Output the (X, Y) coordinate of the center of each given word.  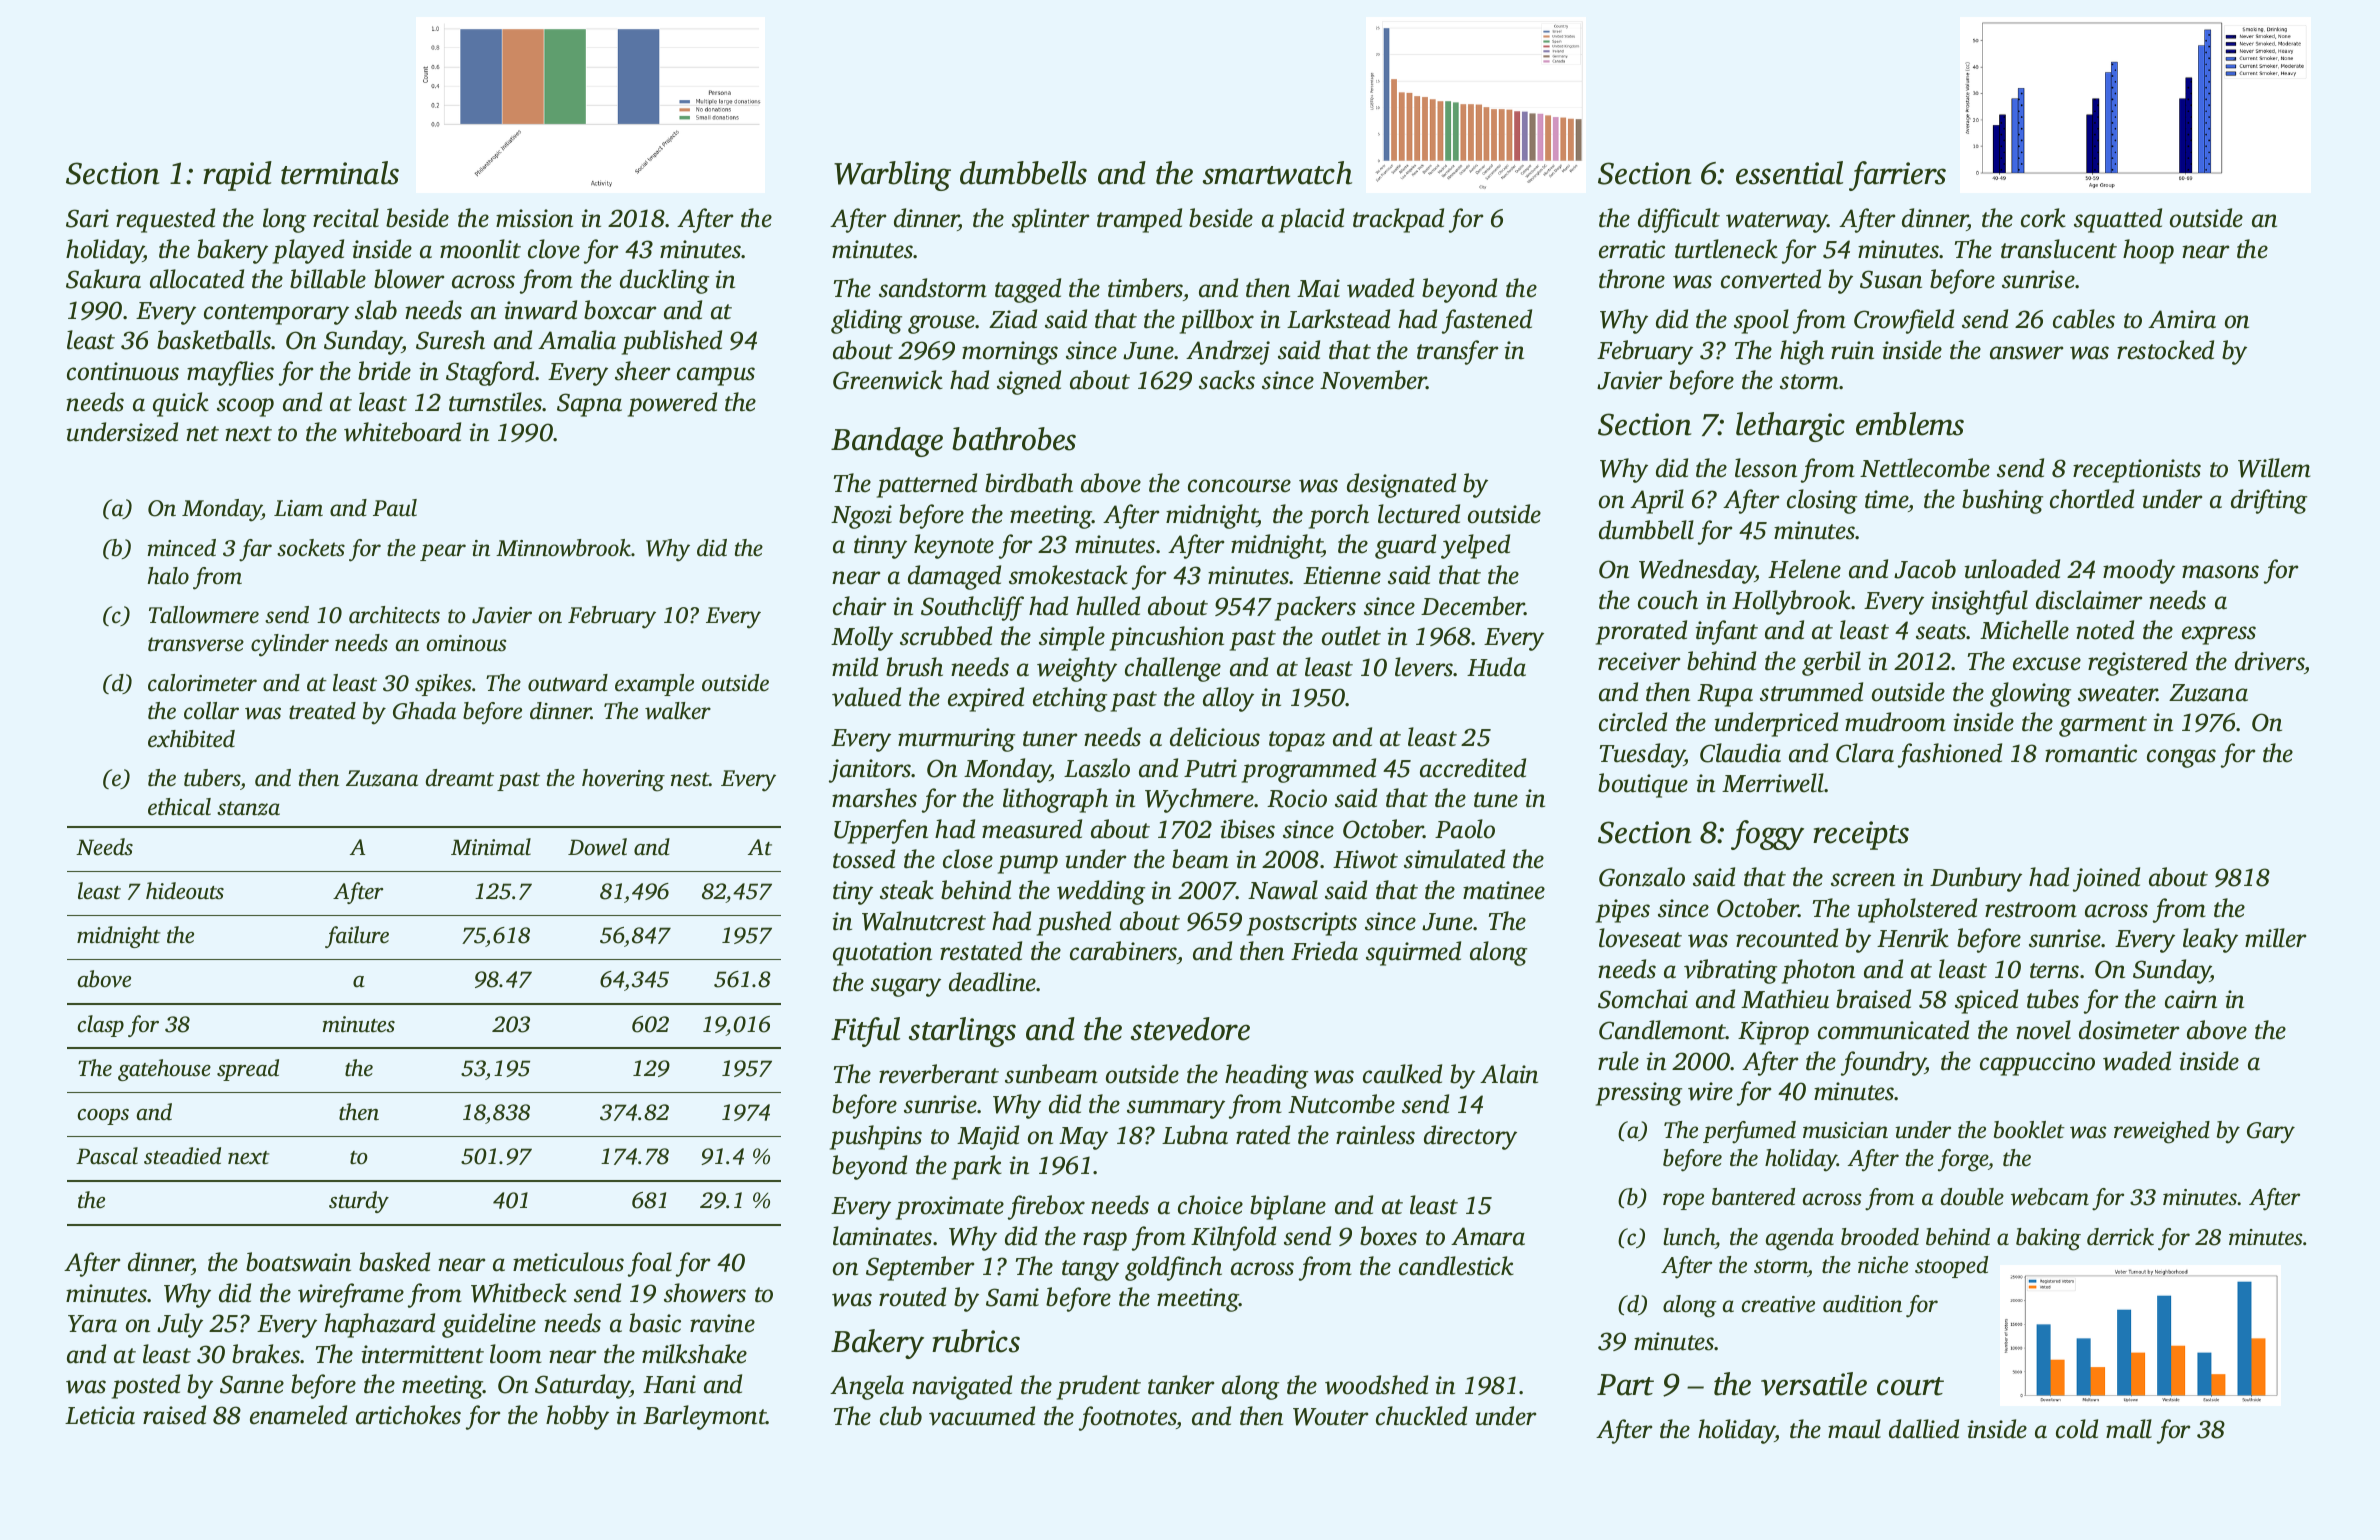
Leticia (100, 1415)
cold (2077, 1429)
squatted (2118, 220)
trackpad (1398, 220)
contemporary (276, 314)
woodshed (1376, 1385)
